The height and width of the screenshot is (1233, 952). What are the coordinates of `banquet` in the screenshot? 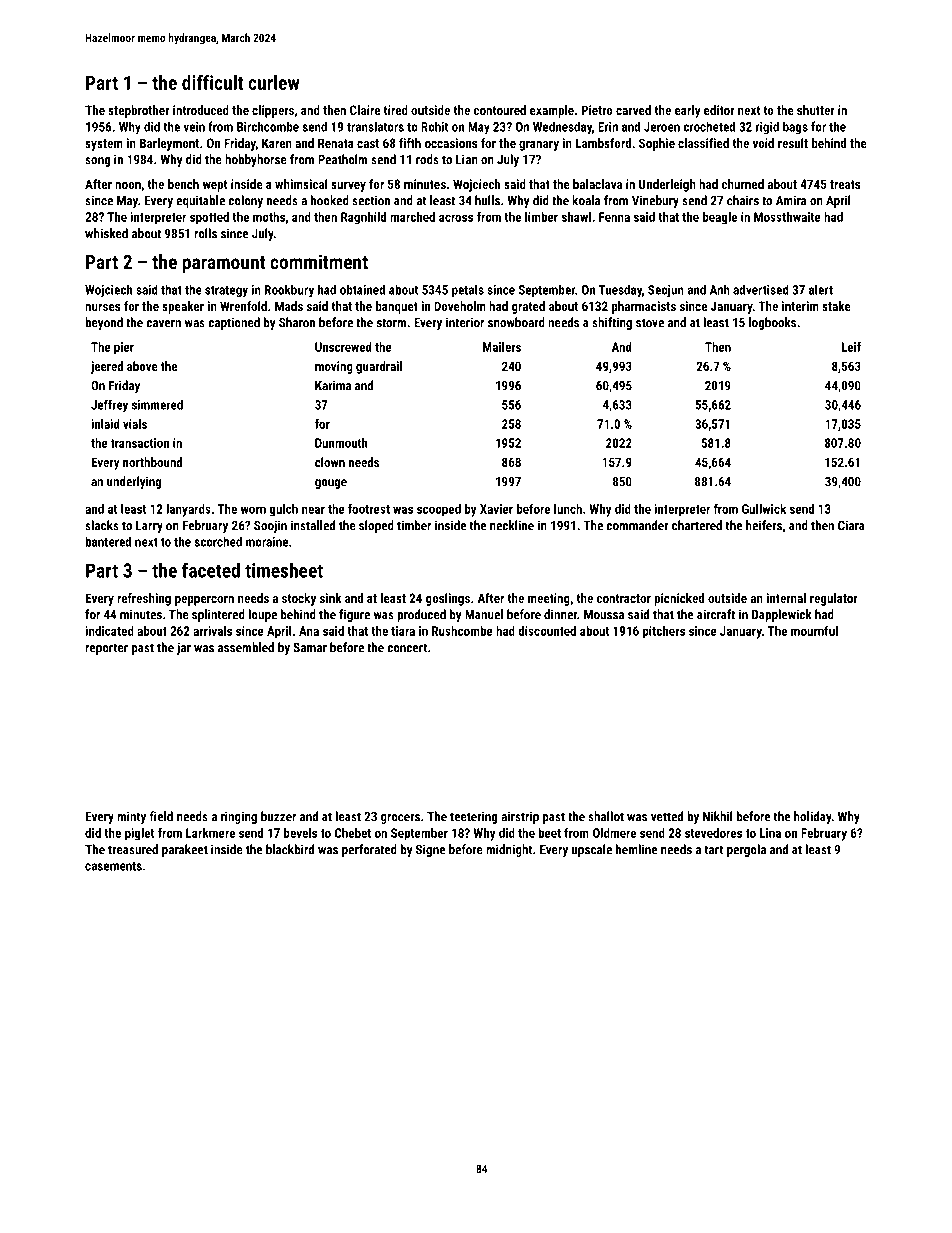 It's located at (397, 307).
